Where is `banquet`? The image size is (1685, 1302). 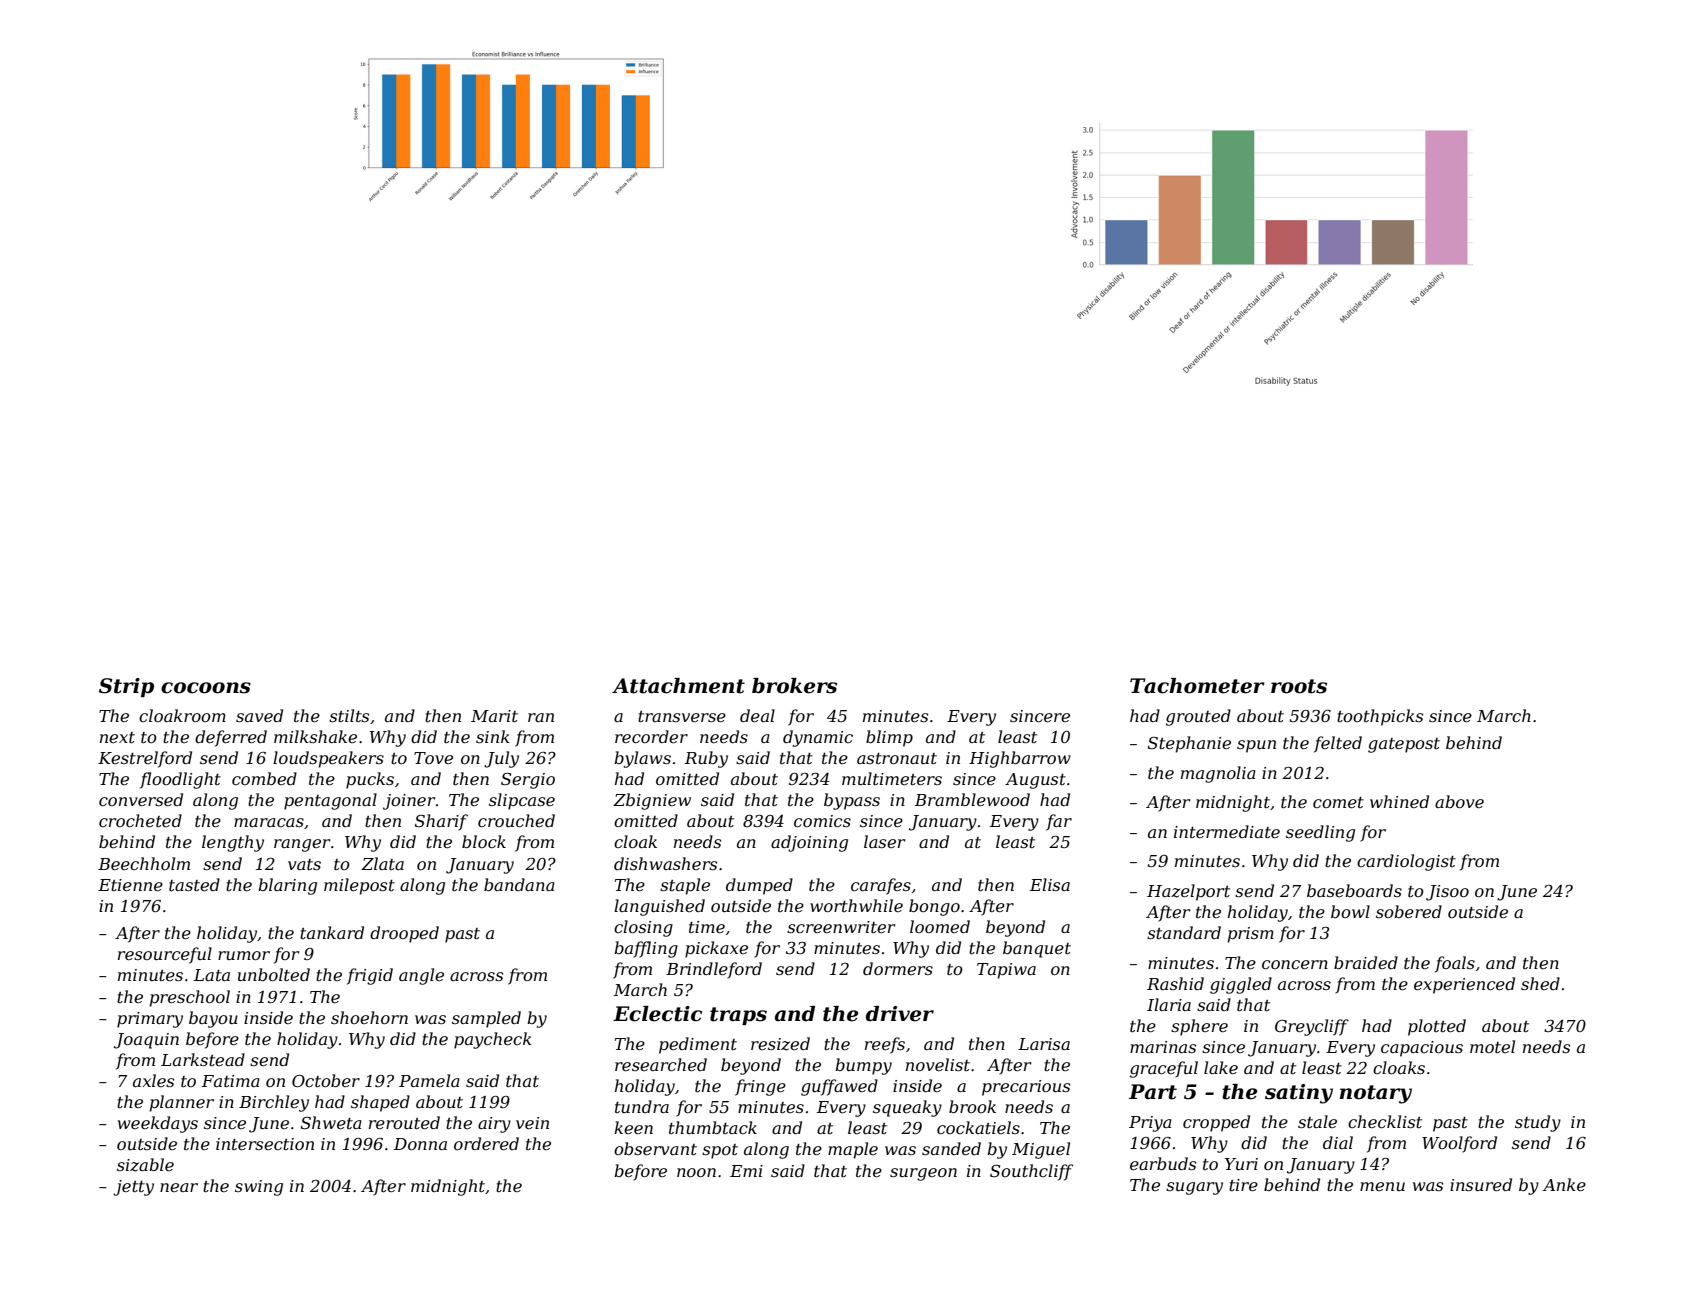
banquet is located at coordinates (1037, 949).
